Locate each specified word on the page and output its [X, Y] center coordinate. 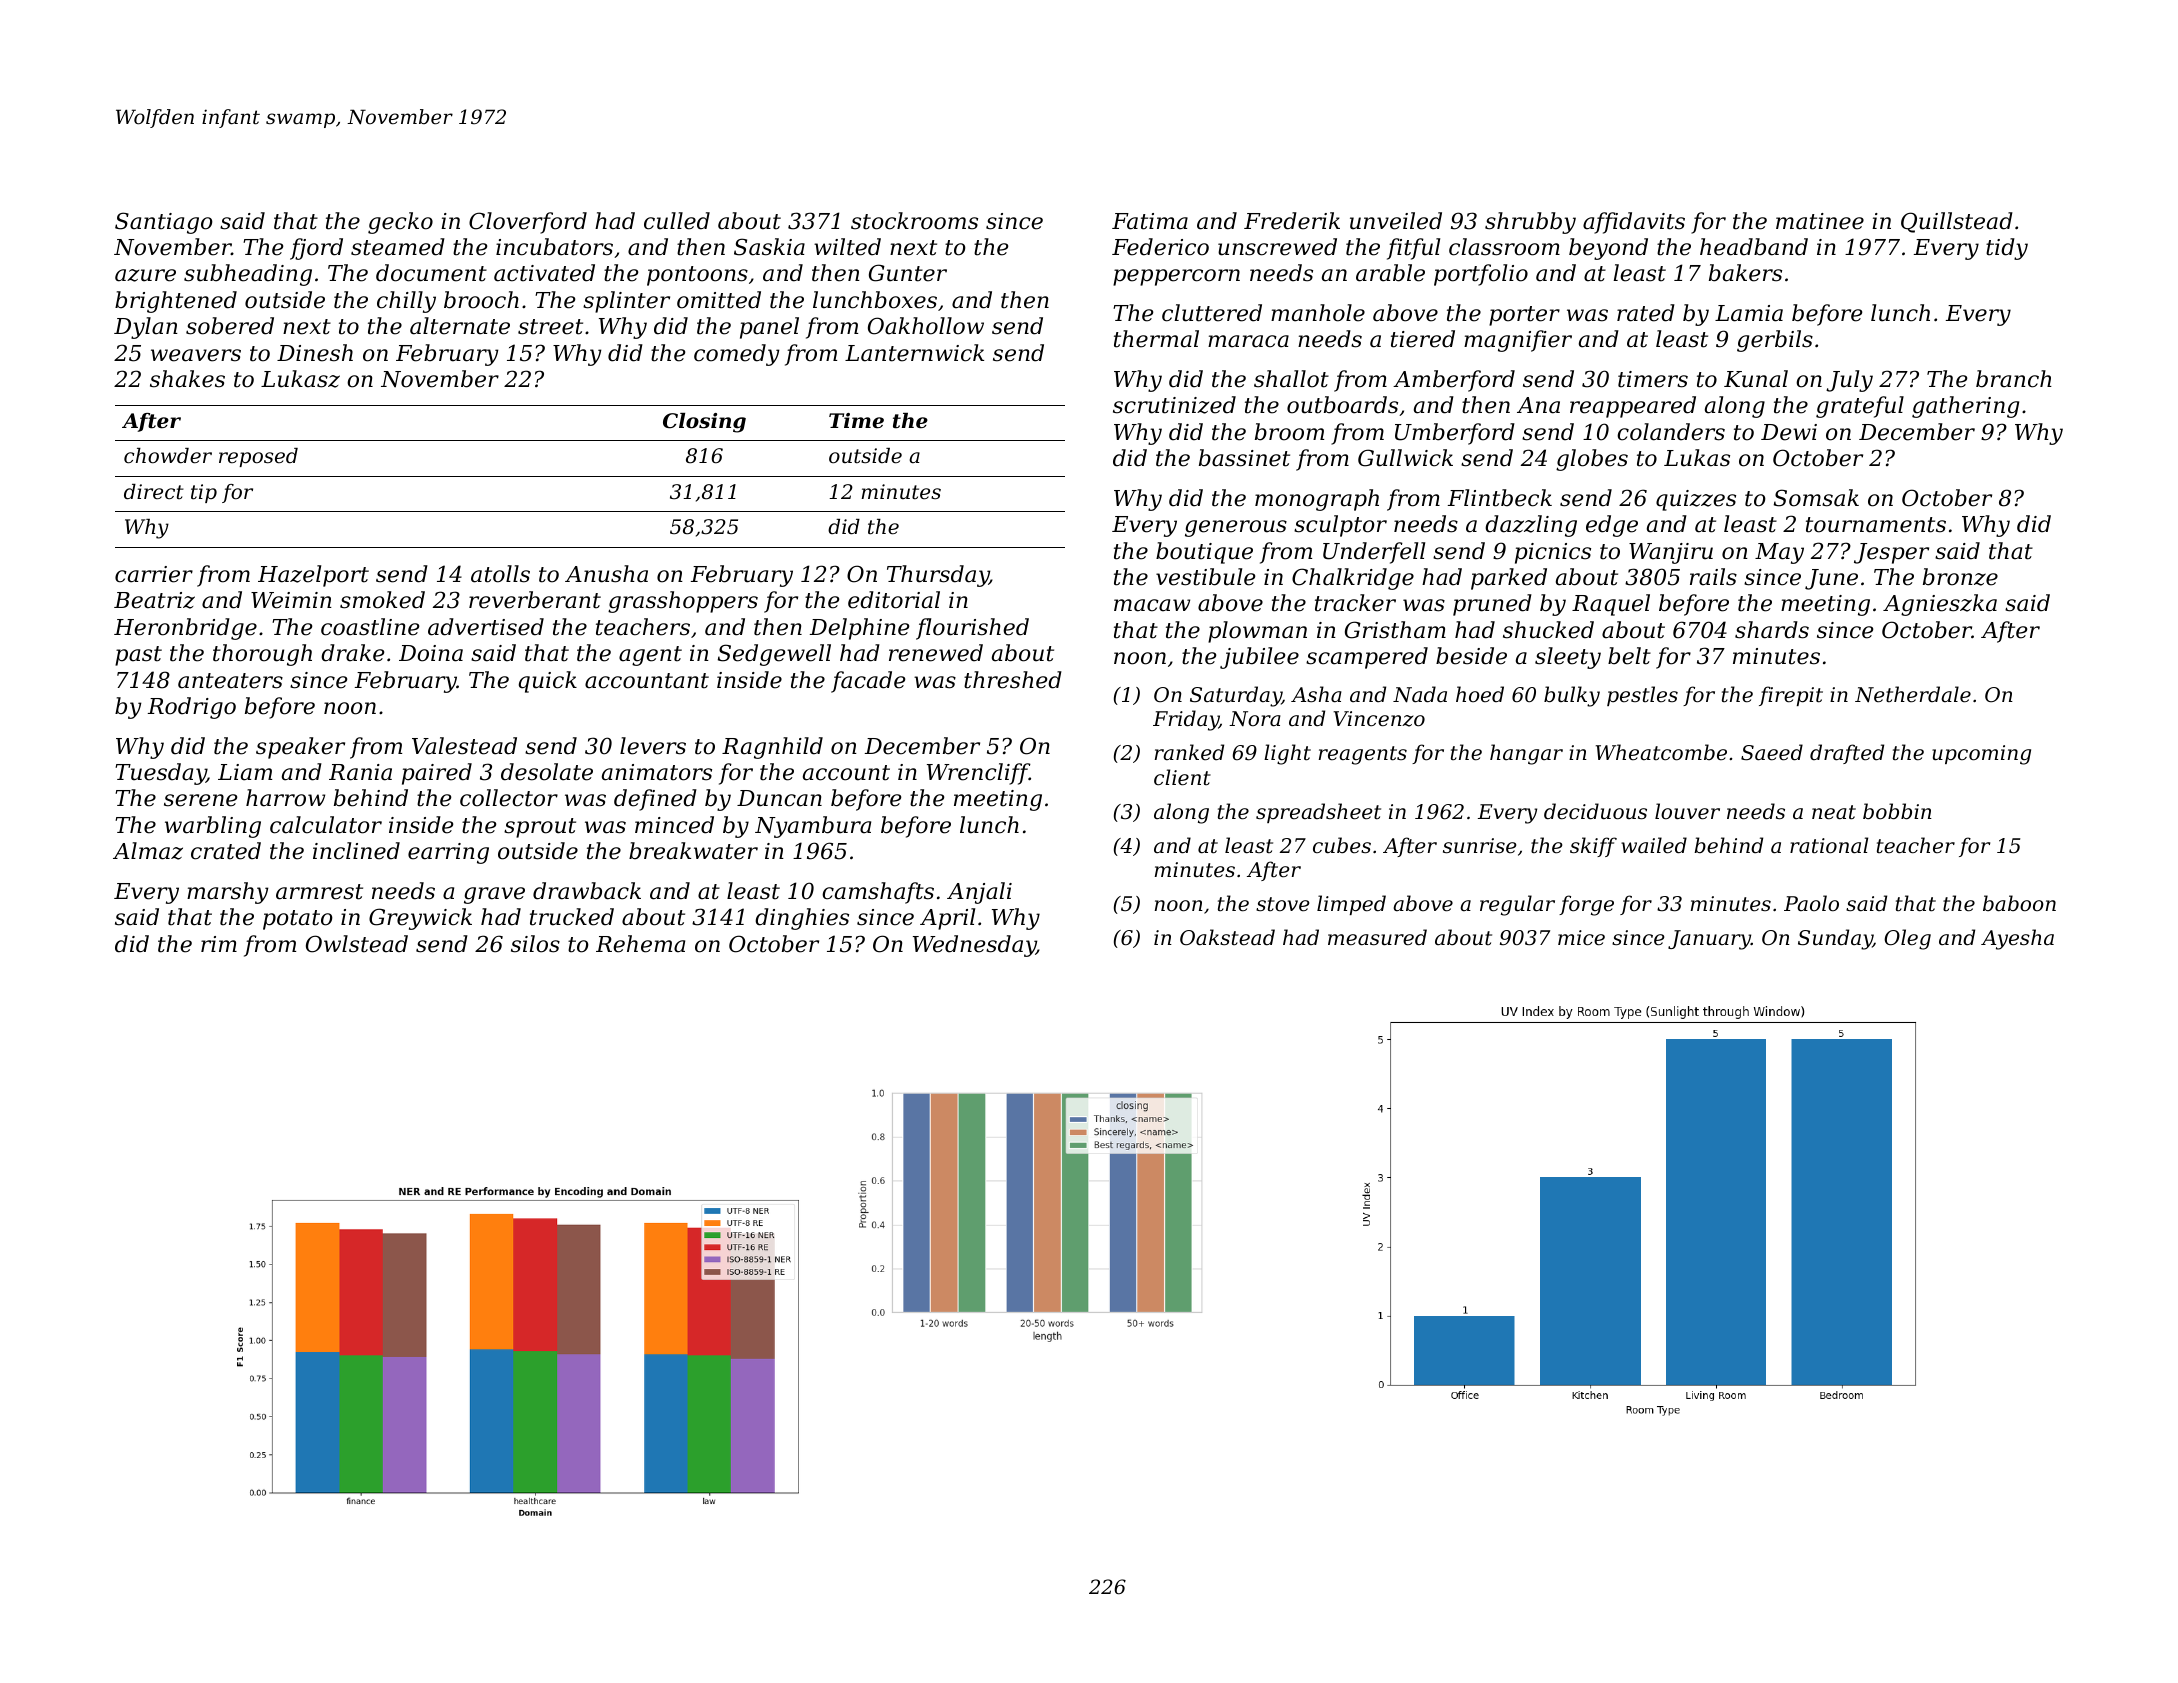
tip [204, 493]
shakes [187, 379]
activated [544, 273]
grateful [1860, 407]
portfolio [1481, 275]
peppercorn [1176, 277]
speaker [300, 748]
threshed [1013, 680]
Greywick [420, 919]
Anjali [979, 893]
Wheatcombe [1661, 752]
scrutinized [1174, 405]
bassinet [1244, 458]
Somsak [1816, 498]
